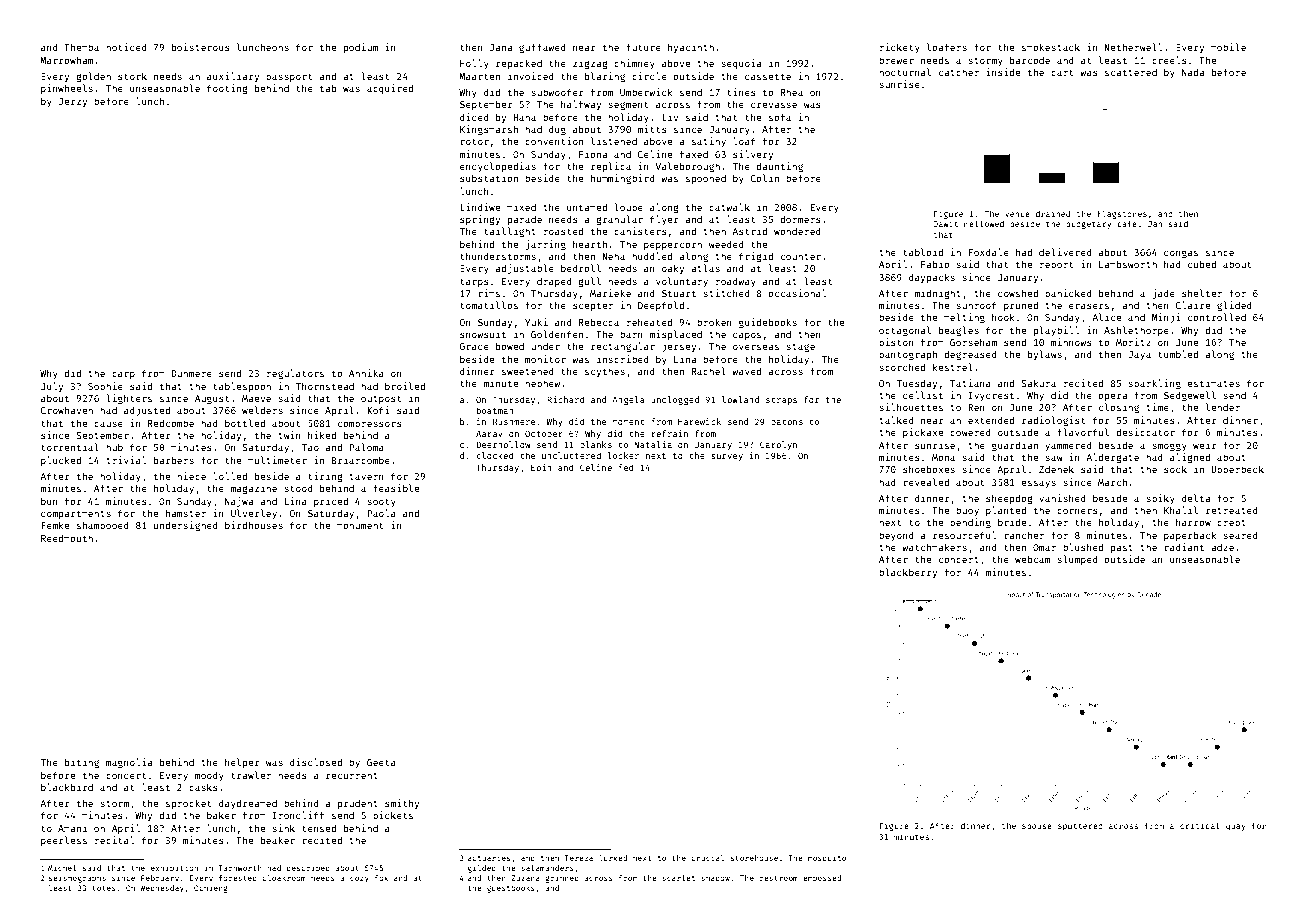  What do you see at coordinates (114, 840) in the screenshot?
I see `recital` at bounding box center [114, 840].
